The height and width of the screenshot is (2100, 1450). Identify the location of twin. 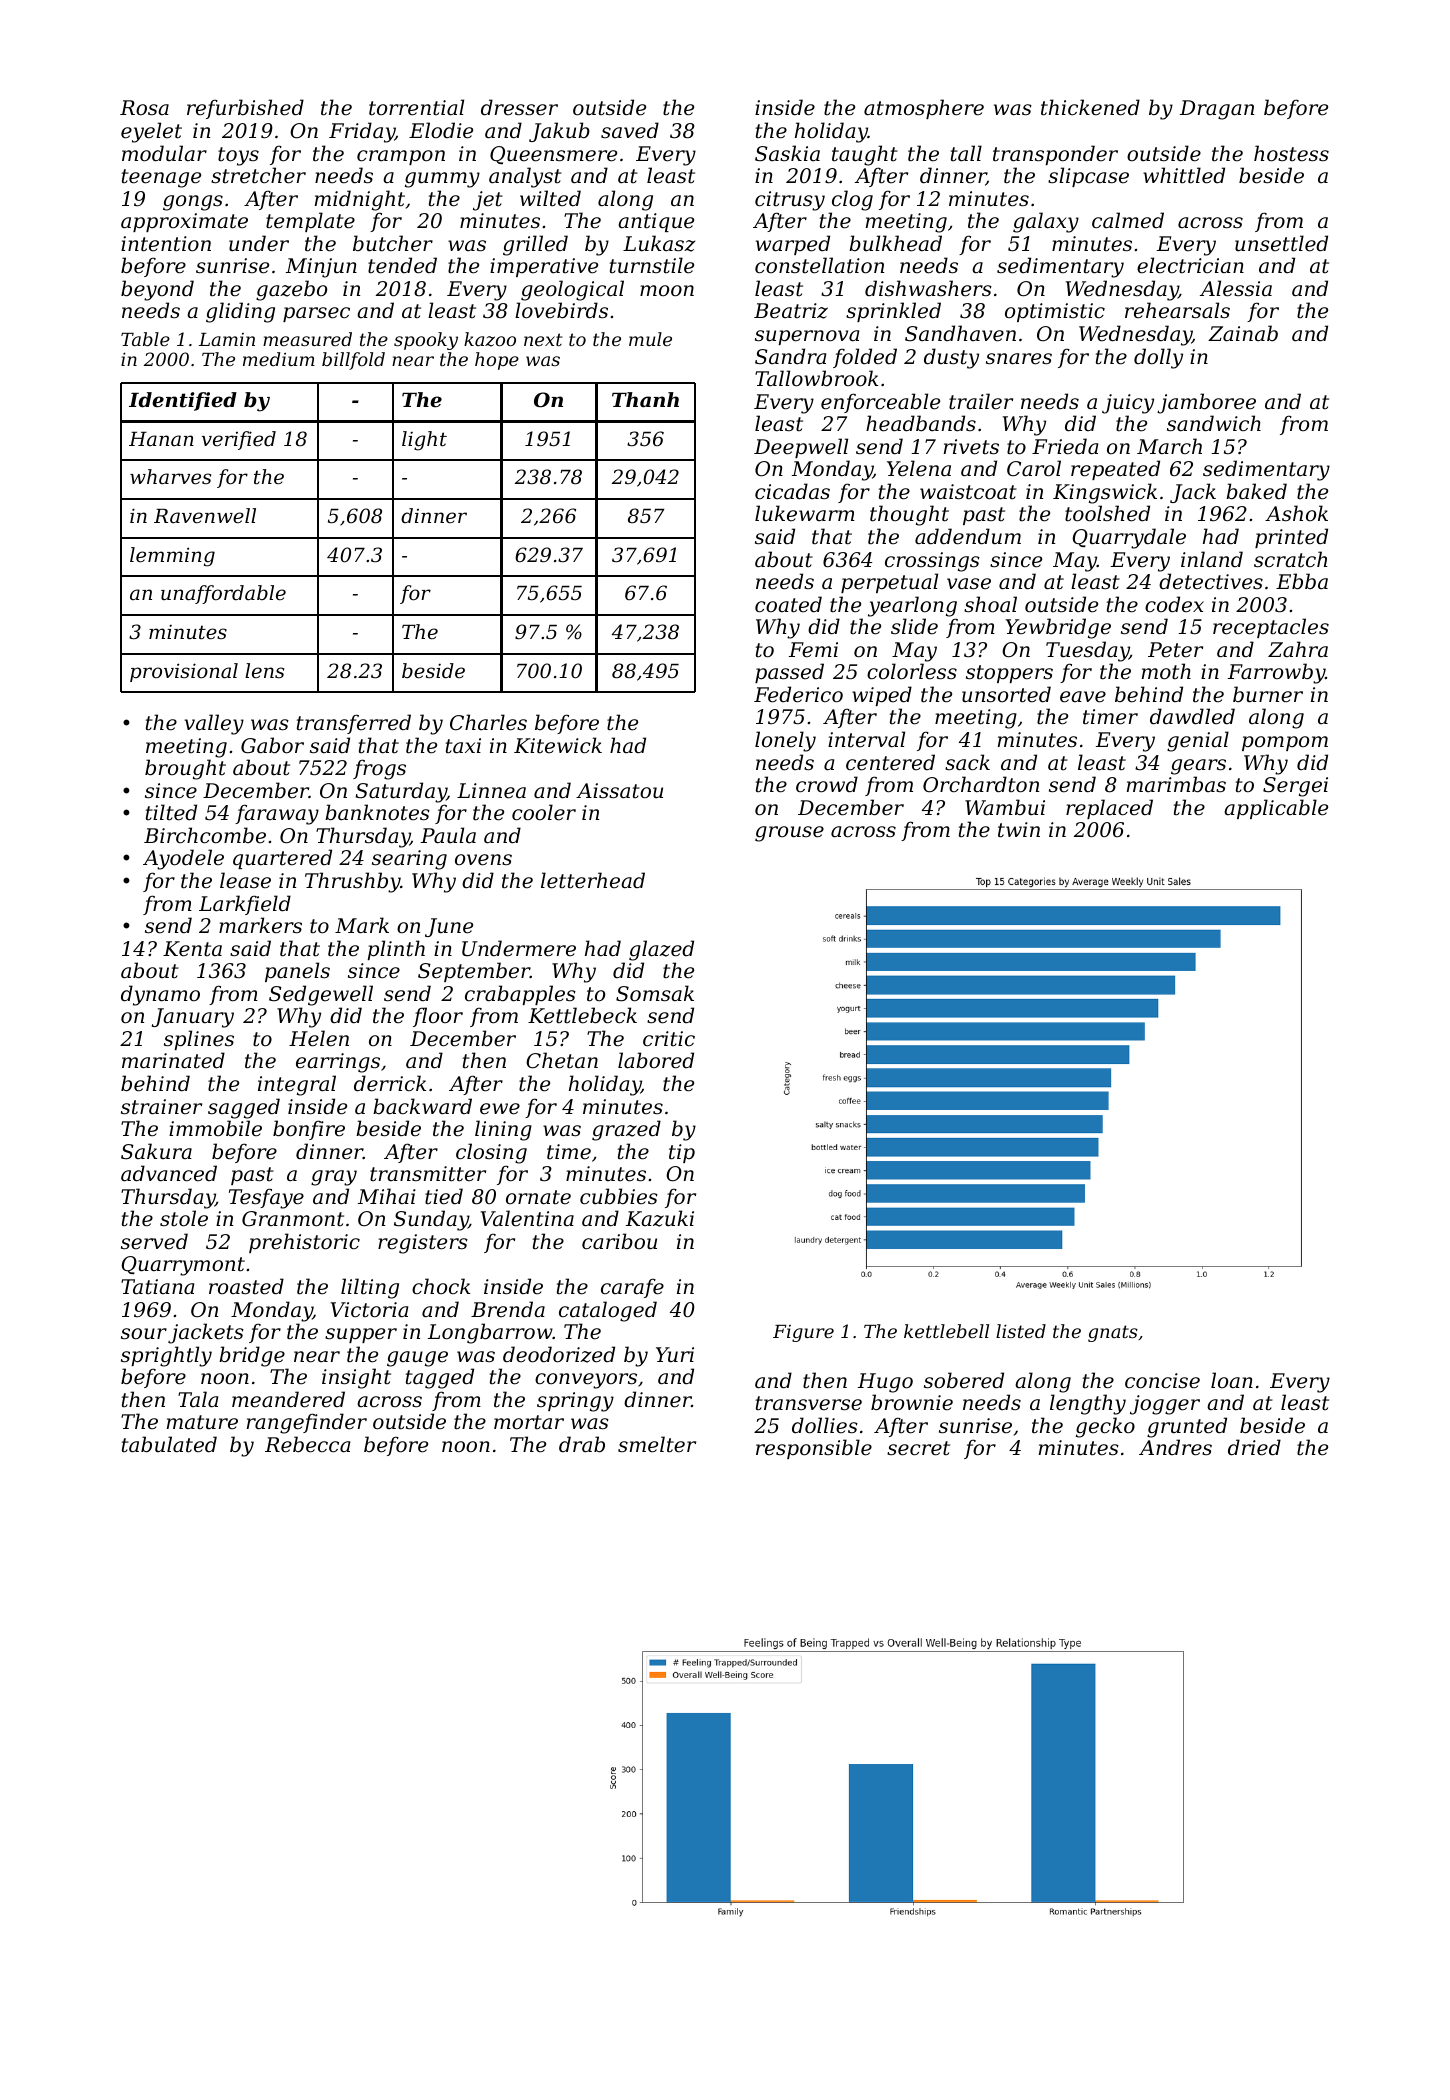
(1019, 830).
